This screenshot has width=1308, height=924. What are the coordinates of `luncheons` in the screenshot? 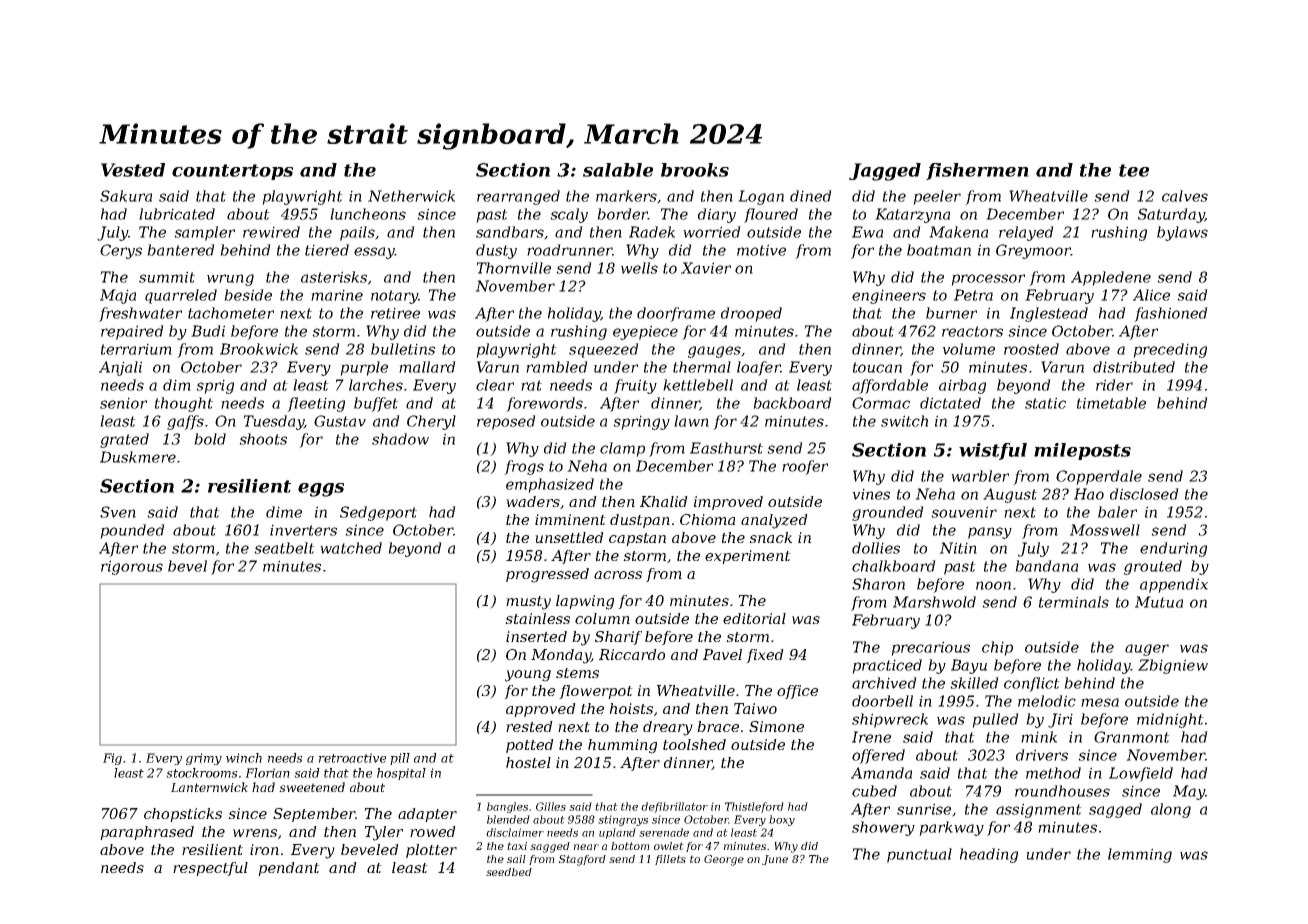 It's located at (368, 214).
